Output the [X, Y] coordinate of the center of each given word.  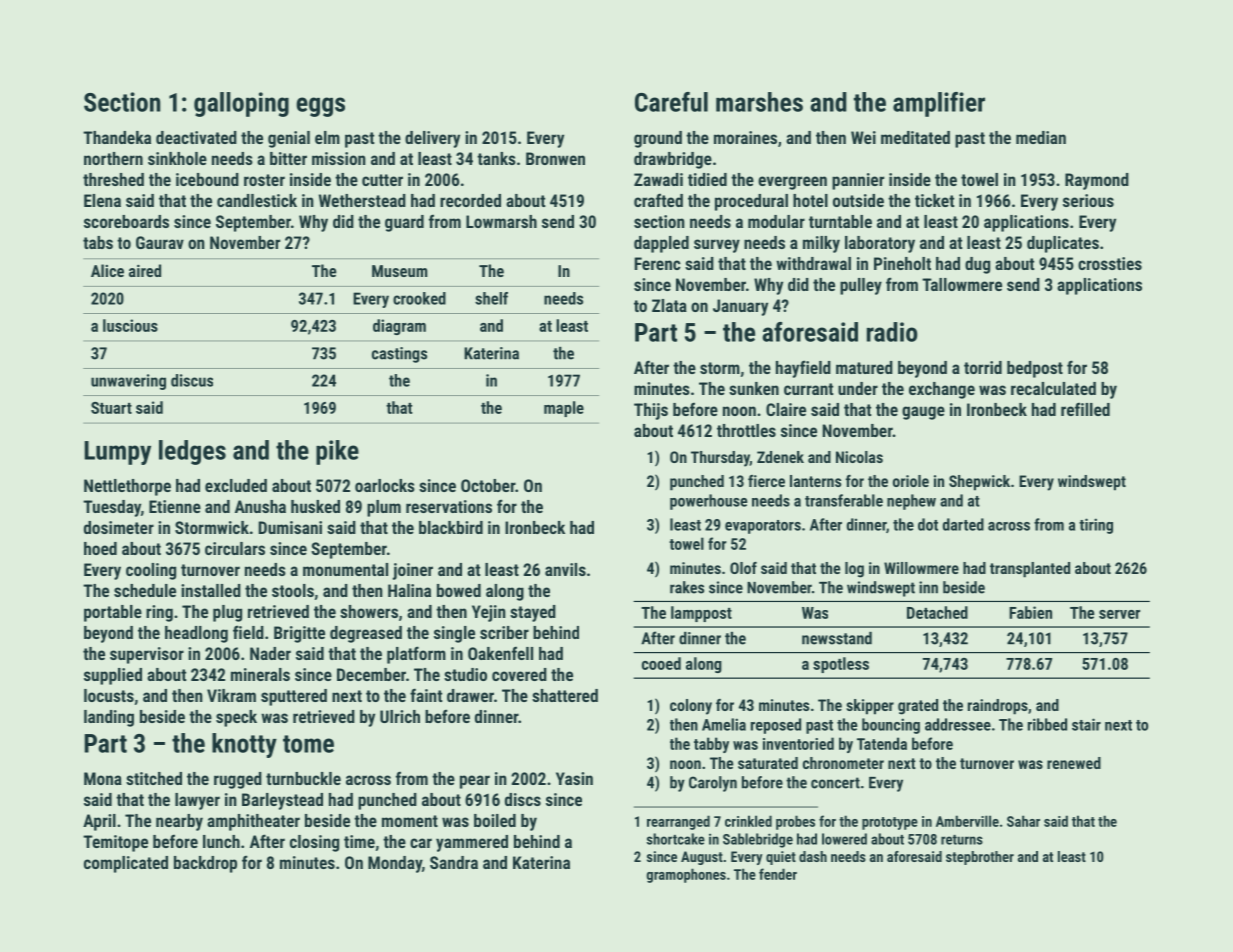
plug [227, 613]
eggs [320, 107]
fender [778, 874]
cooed [661, 663]
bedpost [1035, 369]
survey [717, 246]
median [1041, 137]
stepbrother [980, 858]
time [359, 841]
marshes [759, 102]
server [1119, 614]
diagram [399, 327]
